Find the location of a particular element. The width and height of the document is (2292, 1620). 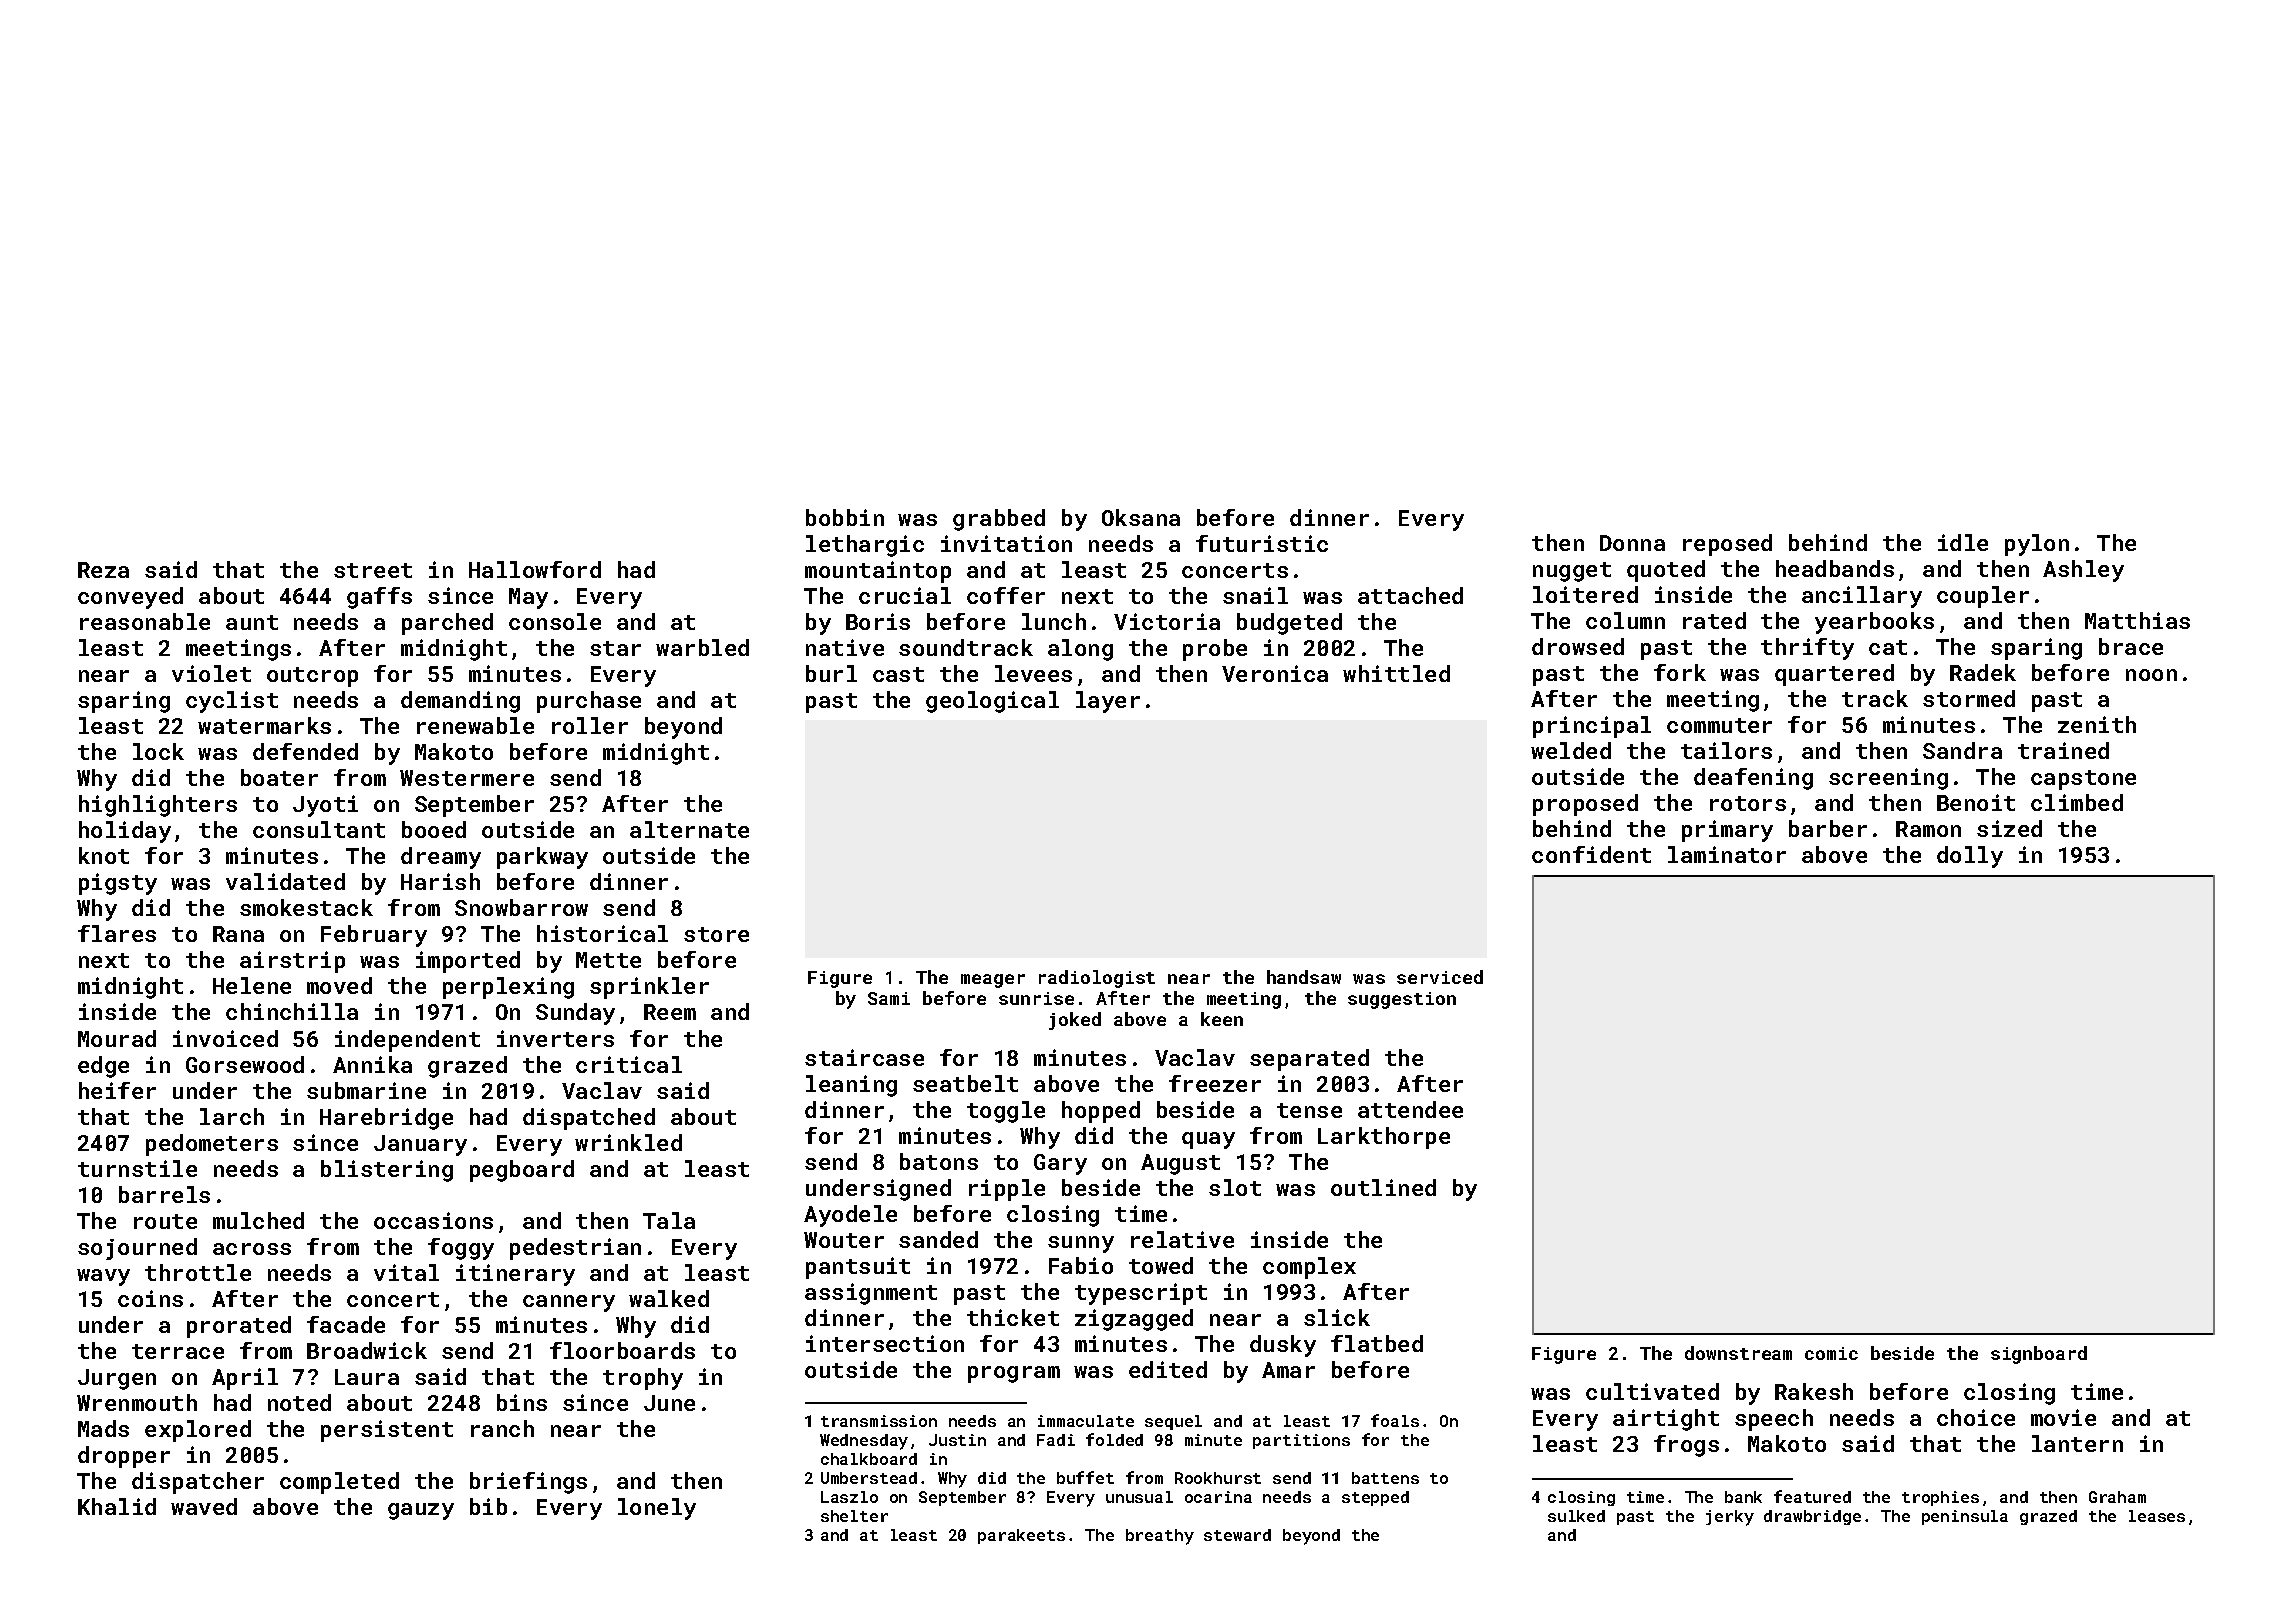

dolly is located at coordinates (1970, 857).
